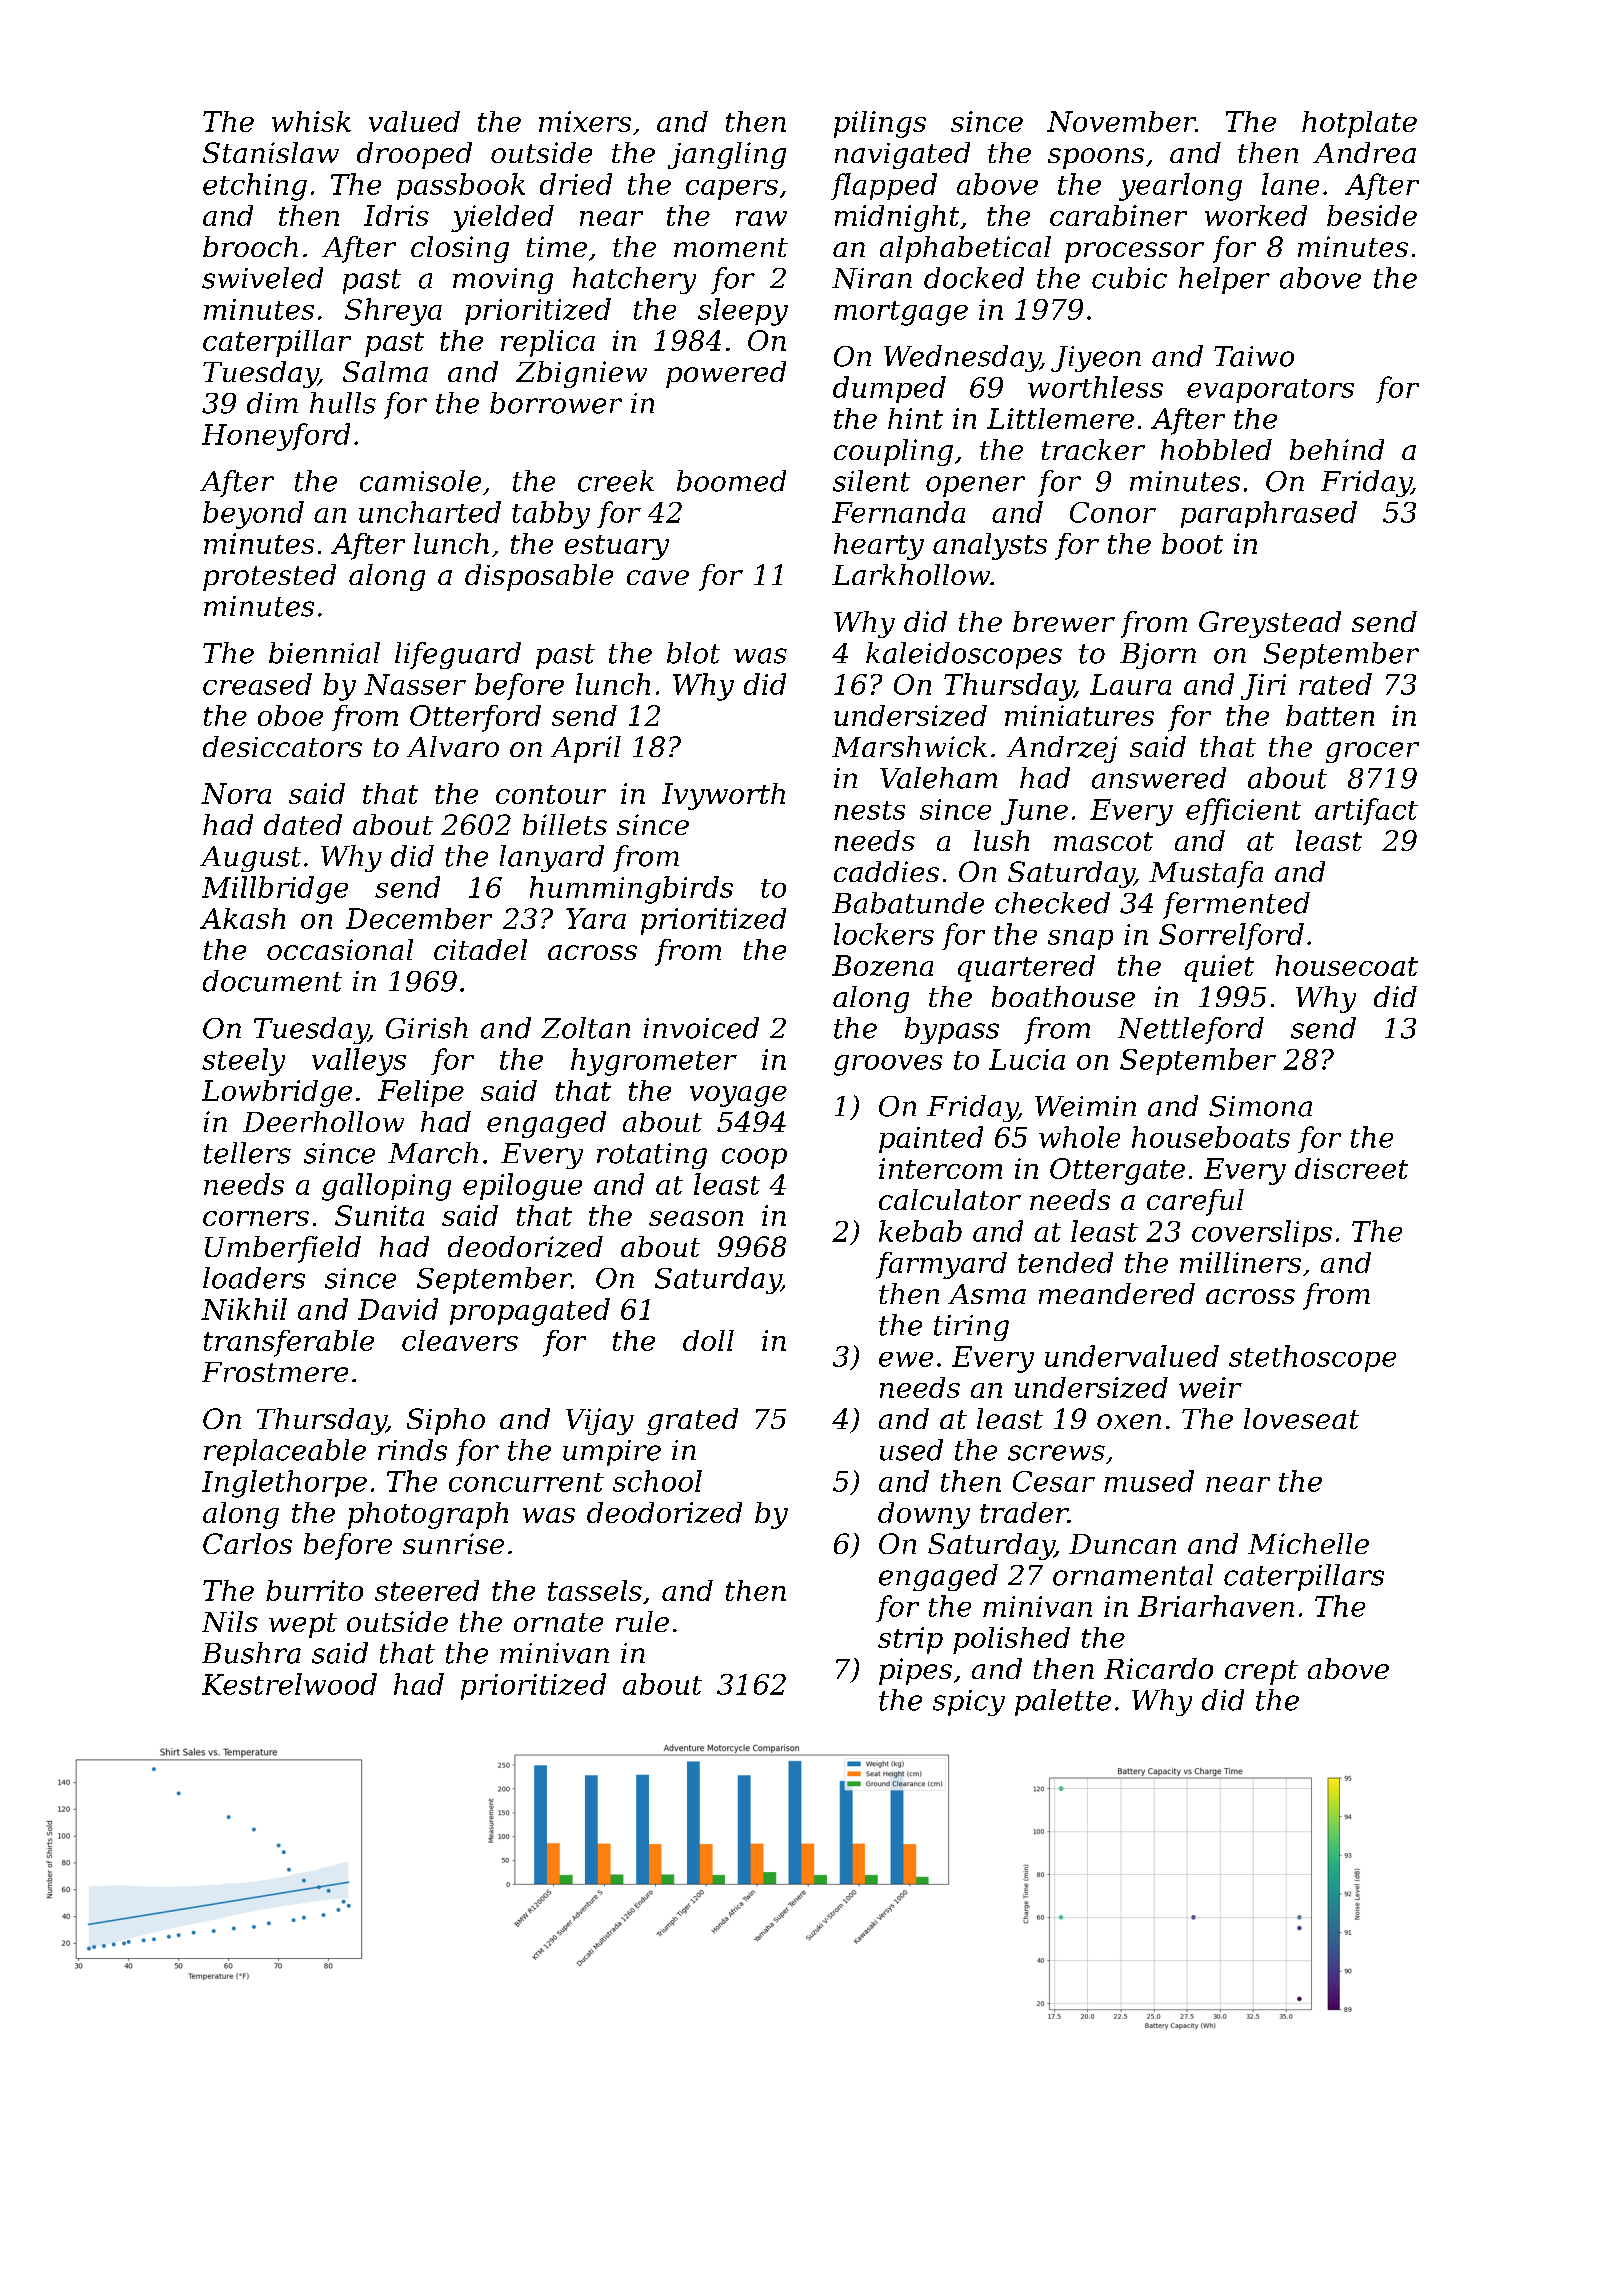 This screenshot has height=2292, width=1620. What do you see at coordinates (1096, 158) in the screenshot?
I see `spoons` at bounding box center [1096, 158].
